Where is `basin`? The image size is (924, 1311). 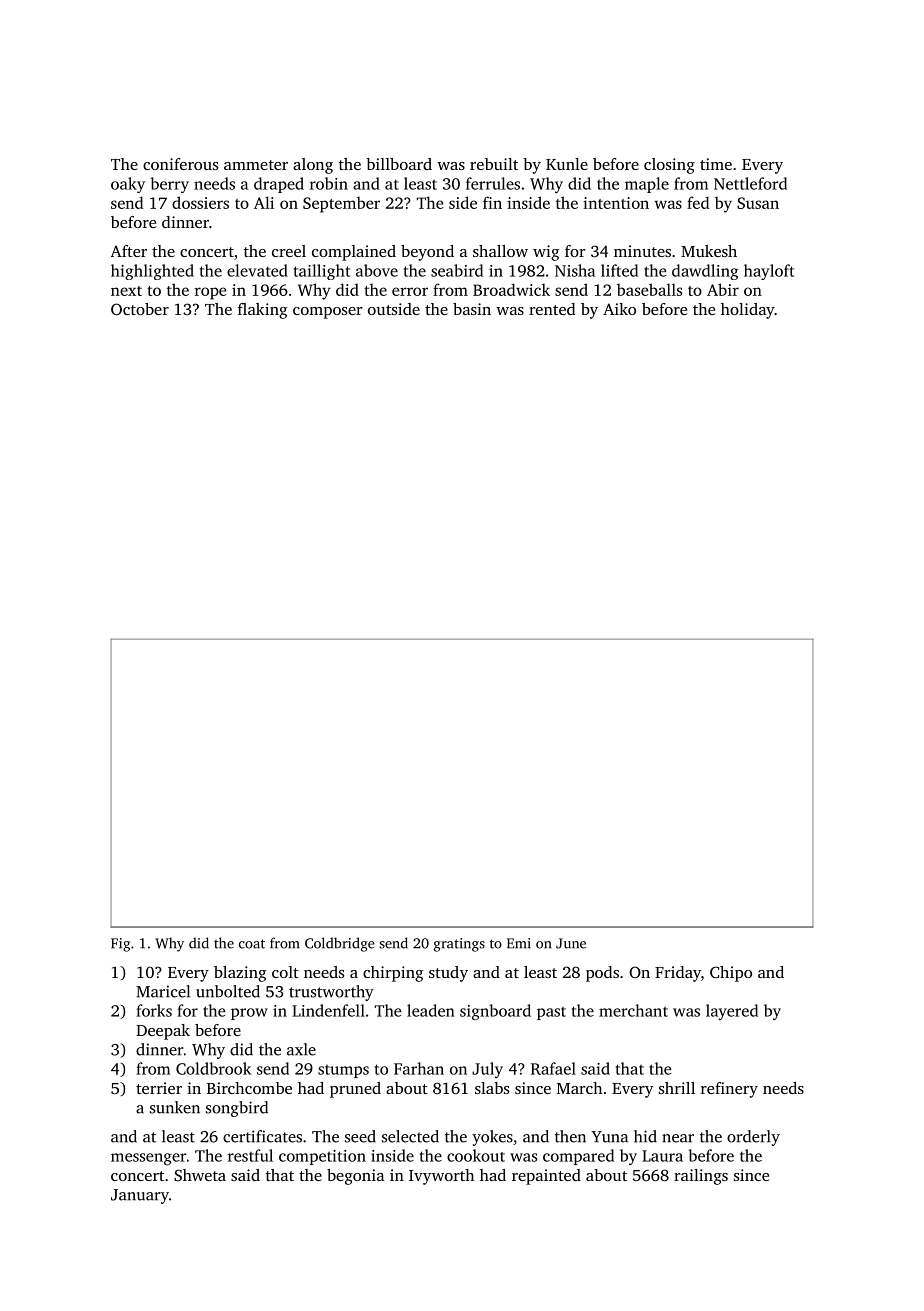 basin is located at coordinates (472, 309).
